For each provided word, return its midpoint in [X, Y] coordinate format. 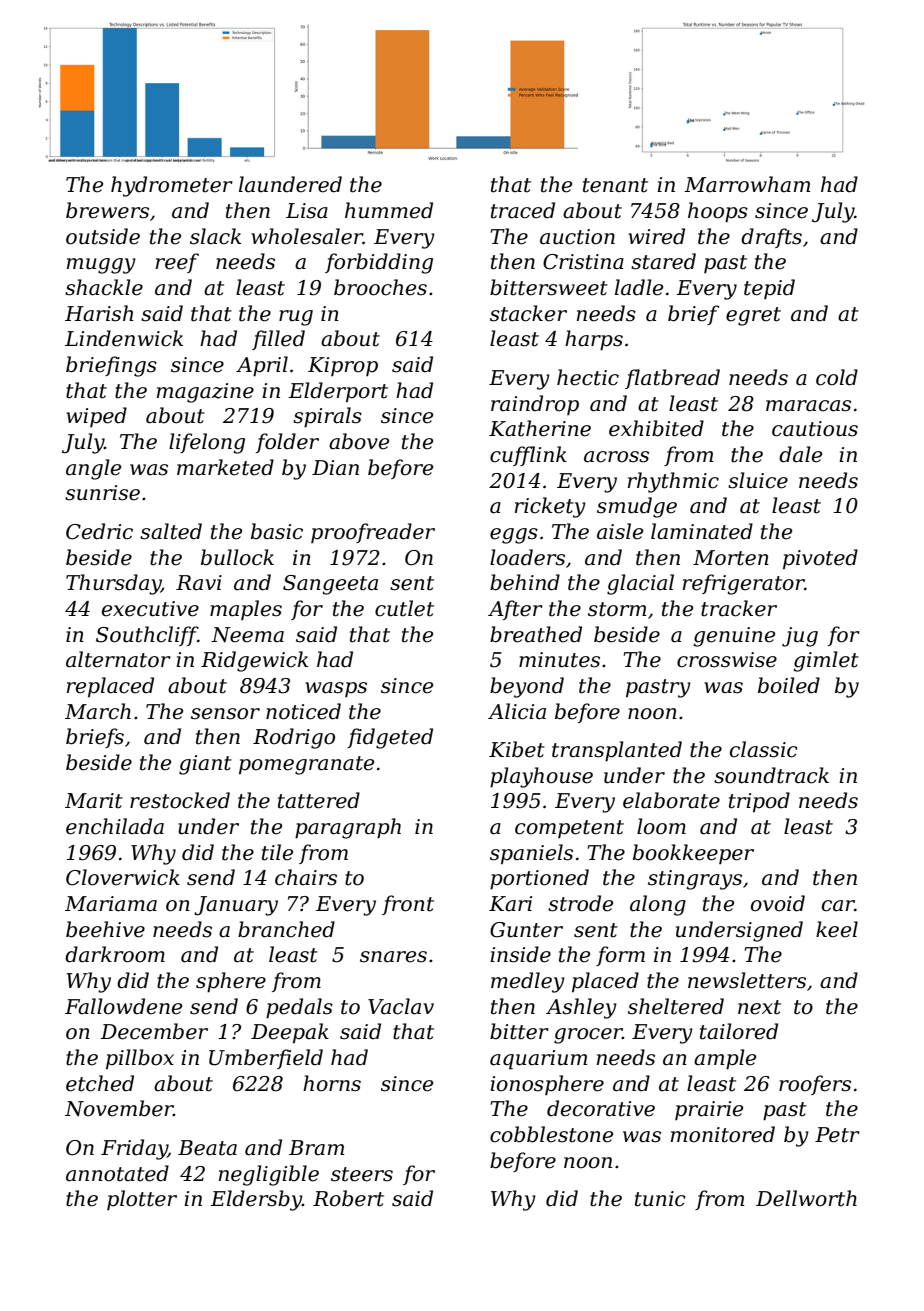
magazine [205, 393]
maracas [808, 406]
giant [205, 765]
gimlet [826, 661]
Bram [316, 1148]
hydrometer [172, 186]
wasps [336, 689]
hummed [389, 210]
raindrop [535, 405]
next [759, 1007]
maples [246, 610]
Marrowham [747, 184]
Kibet [517, 749]
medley [528, 982]
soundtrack [771, 775]
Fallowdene [123, 1006]
